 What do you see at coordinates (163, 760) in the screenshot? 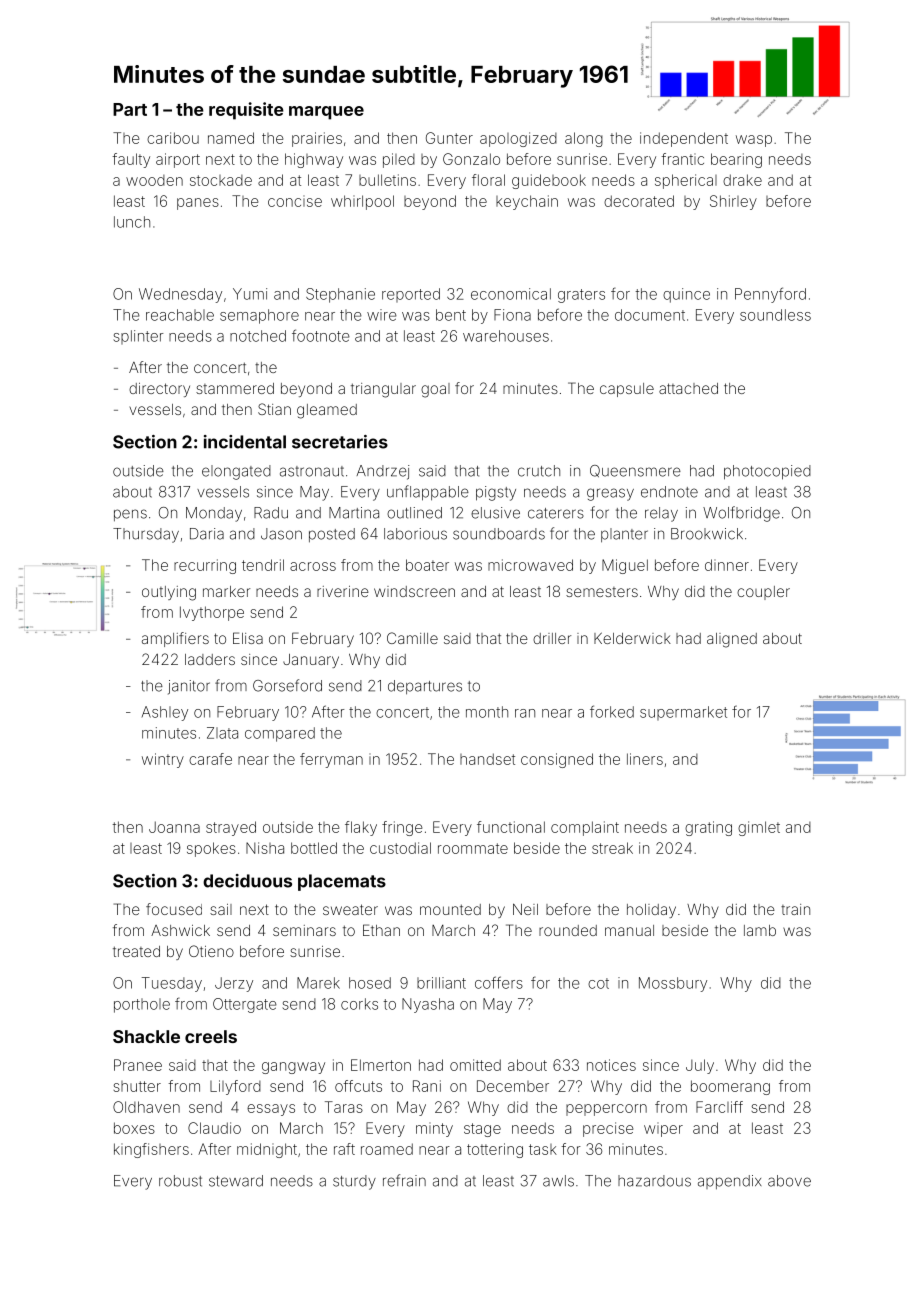
I see `wintry` at bounding box center [163, 760].
